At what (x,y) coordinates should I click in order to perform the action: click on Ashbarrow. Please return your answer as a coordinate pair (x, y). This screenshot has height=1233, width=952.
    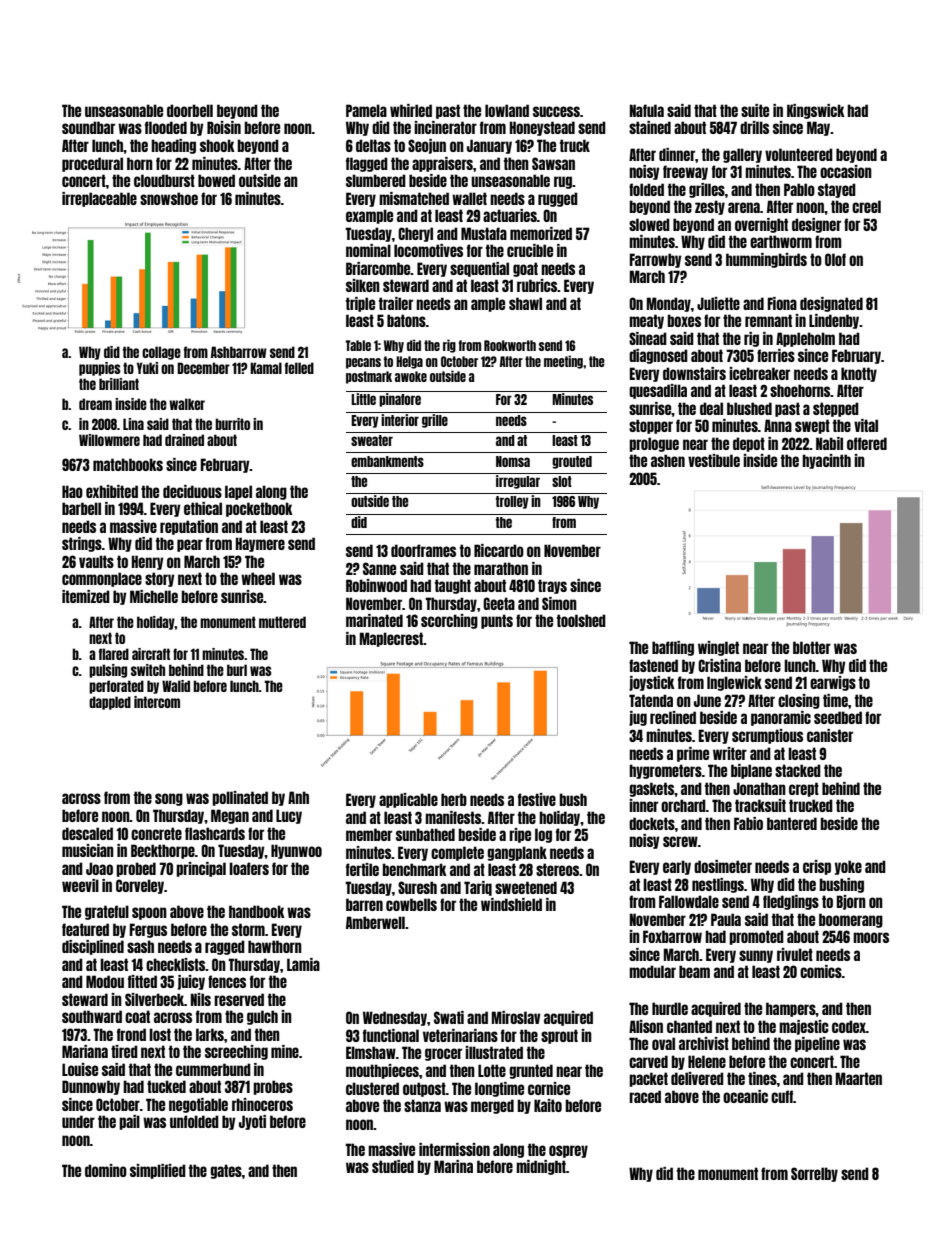
    Looking at the image, I should click on (239, 352).
